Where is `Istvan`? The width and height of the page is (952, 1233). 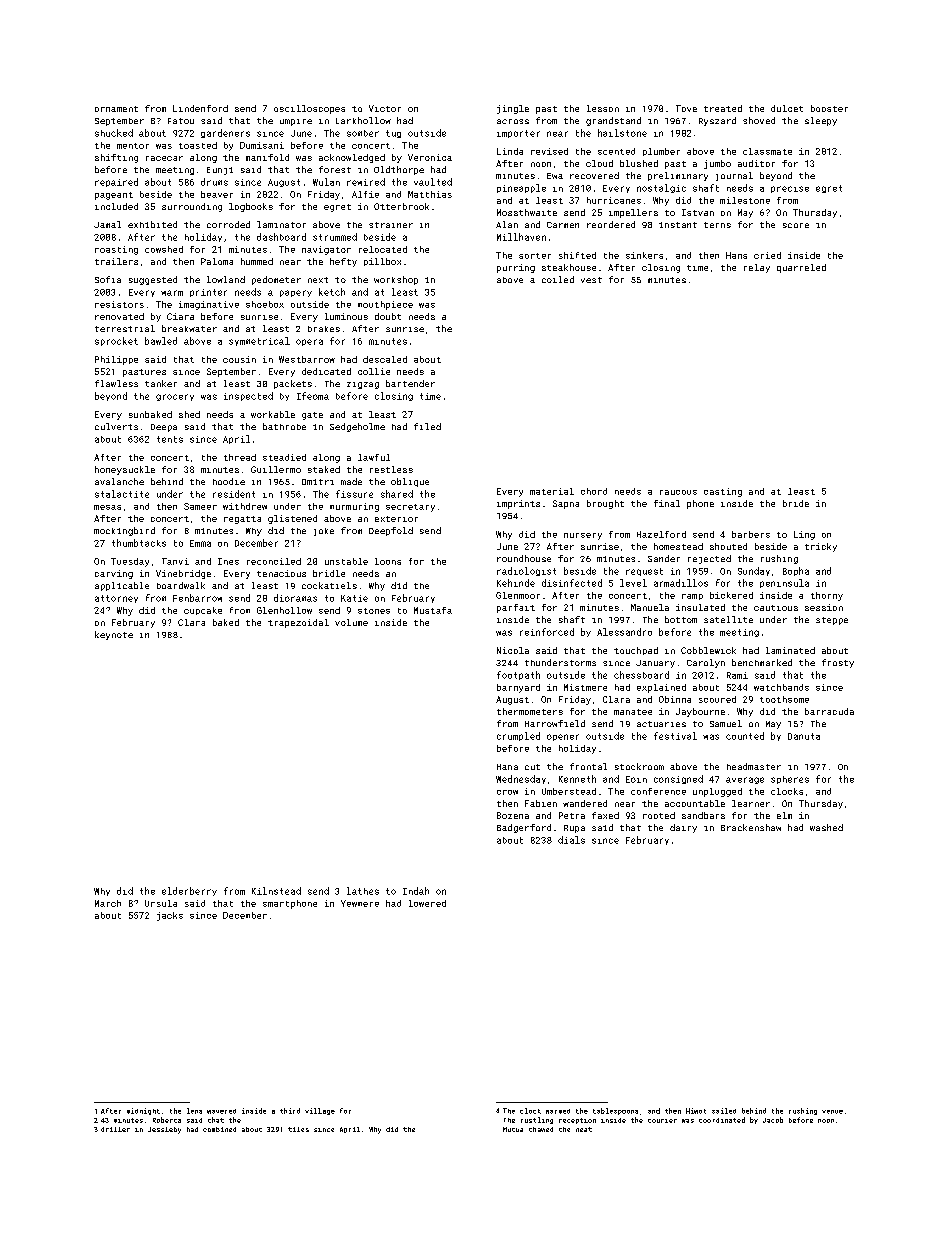
Istvan is located at coordinates (698, 212).
